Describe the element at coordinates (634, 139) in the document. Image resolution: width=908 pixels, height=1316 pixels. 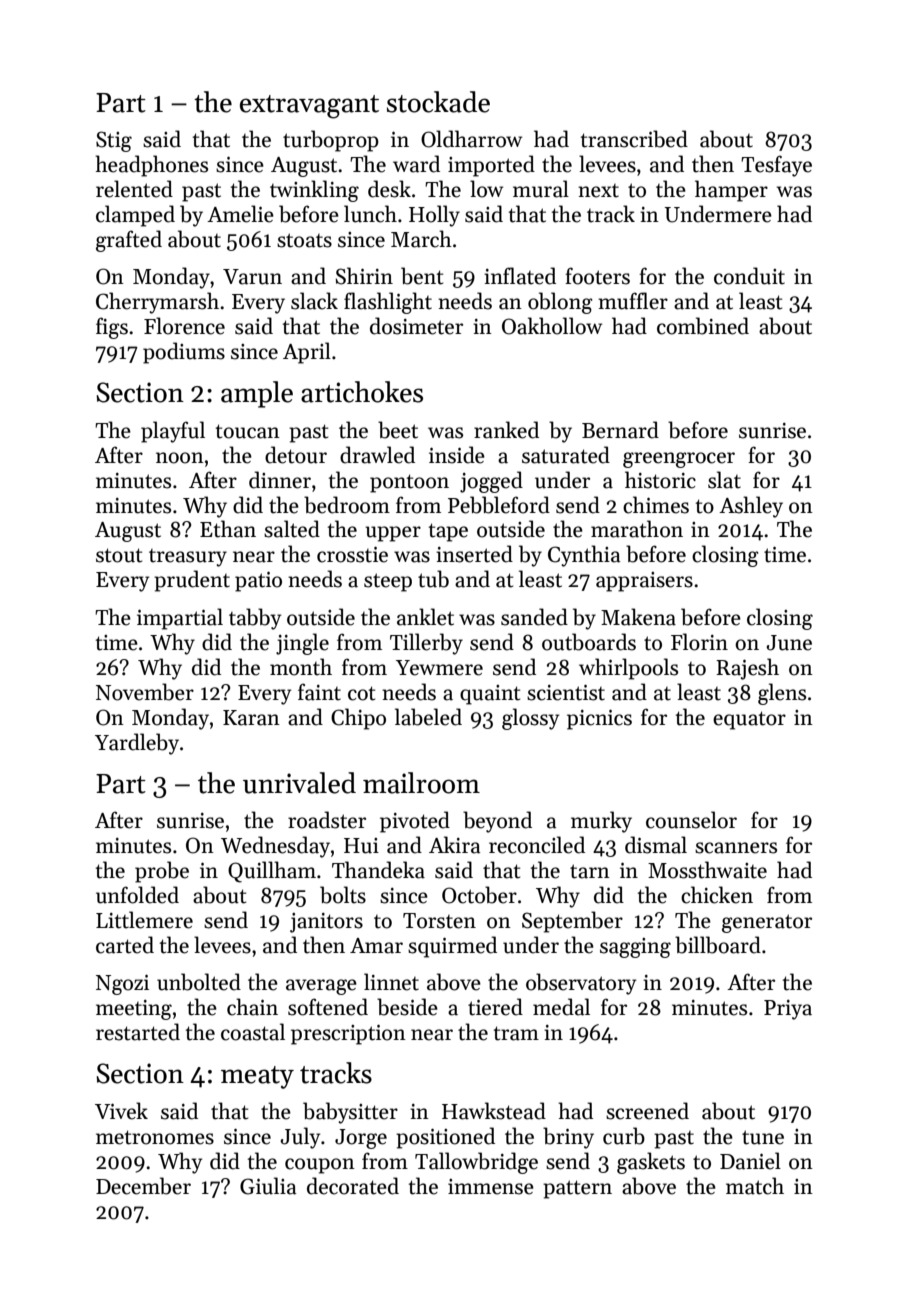
I see `transcribed` at that location.
